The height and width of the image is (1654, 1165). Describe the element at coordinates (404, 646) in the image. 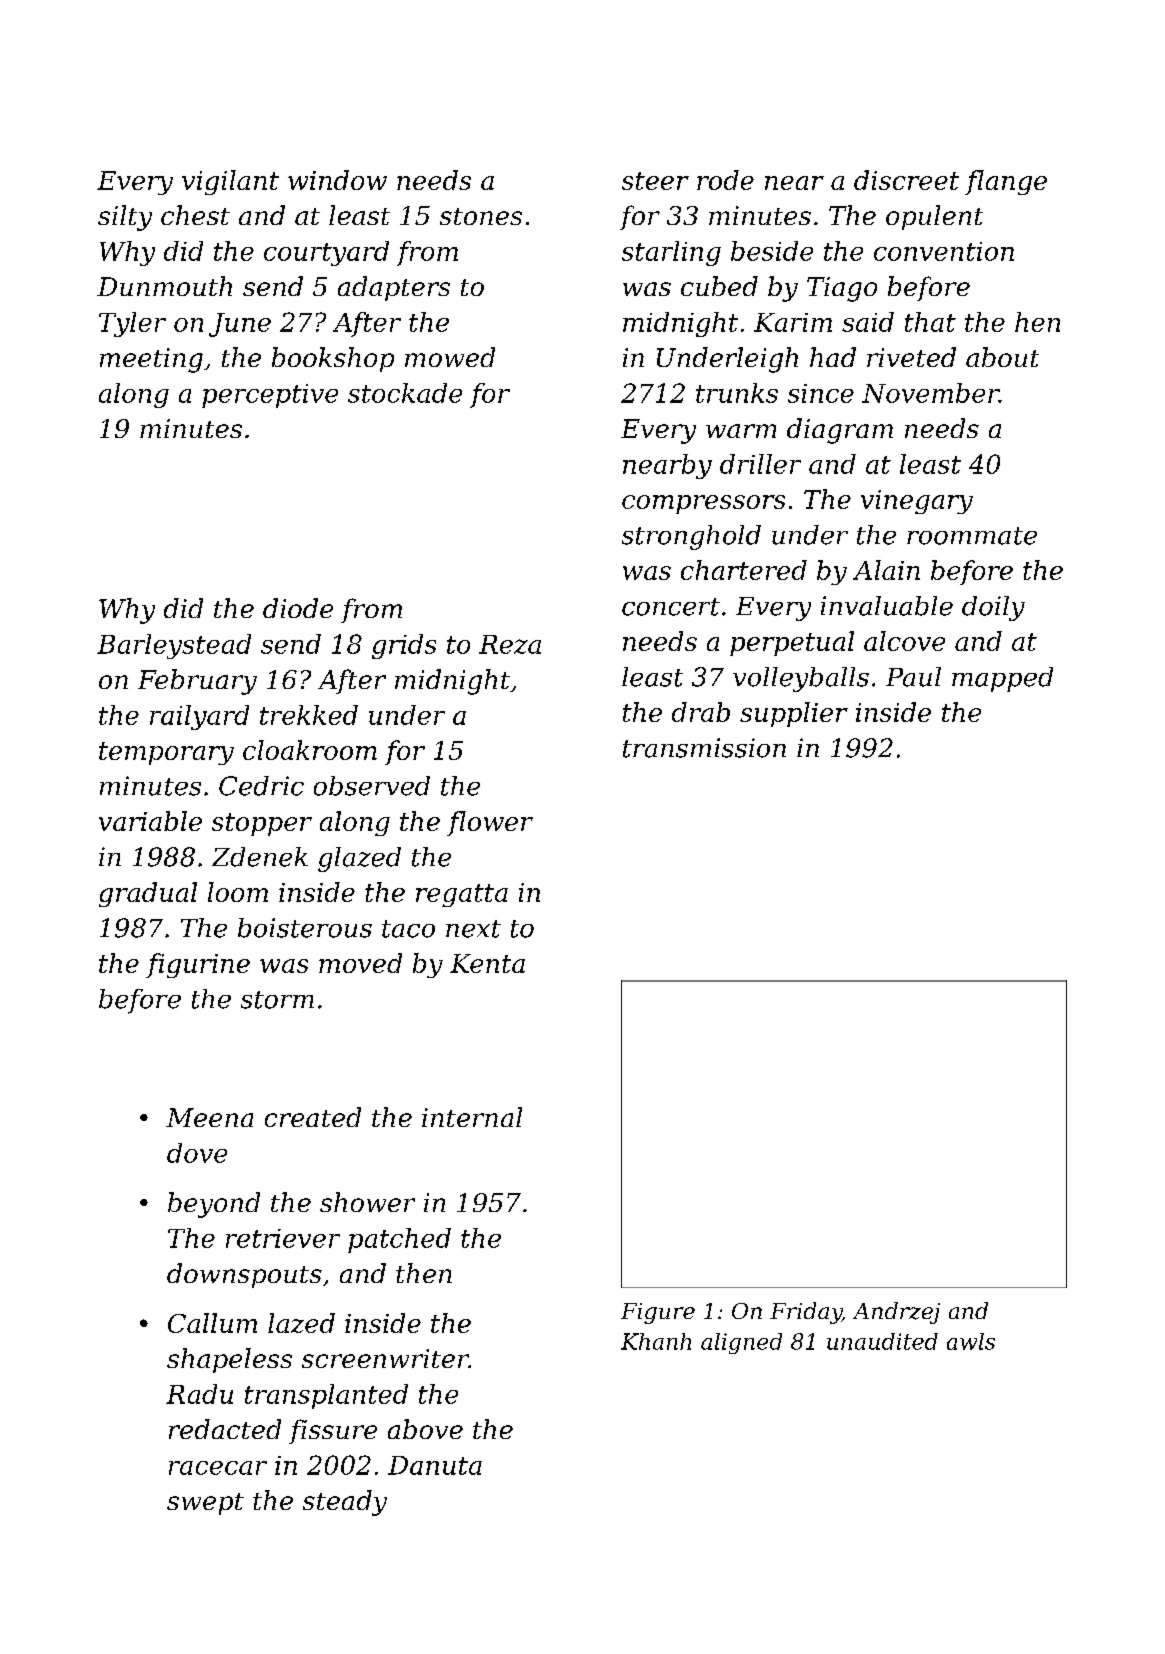

I see `grids` at that location.
